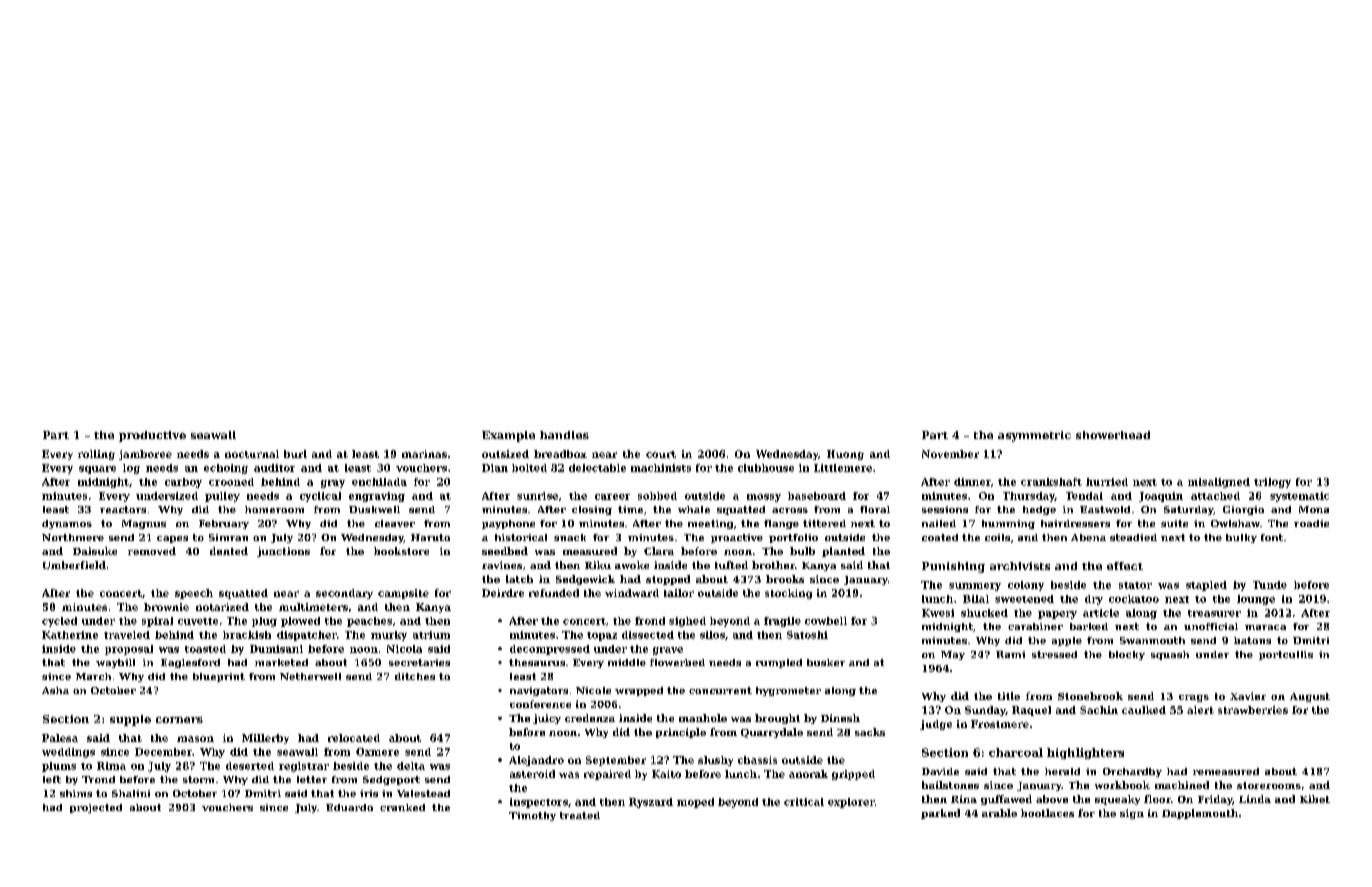 This page has height=887, width=1372. I want to click on outsized, so click(505, 454).
